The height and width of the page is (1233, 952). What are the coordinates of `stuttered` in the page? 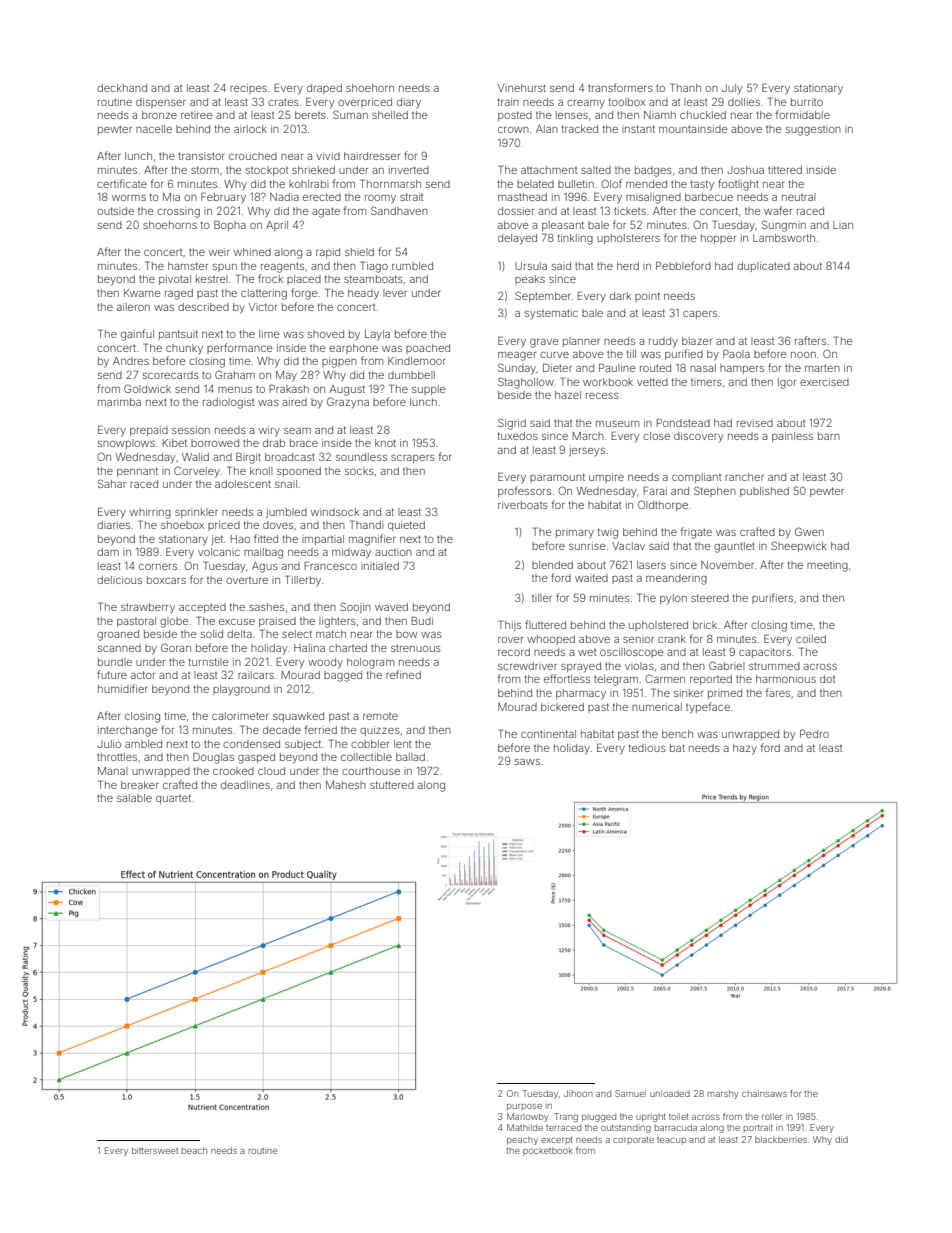 It's located at (392, 785).
